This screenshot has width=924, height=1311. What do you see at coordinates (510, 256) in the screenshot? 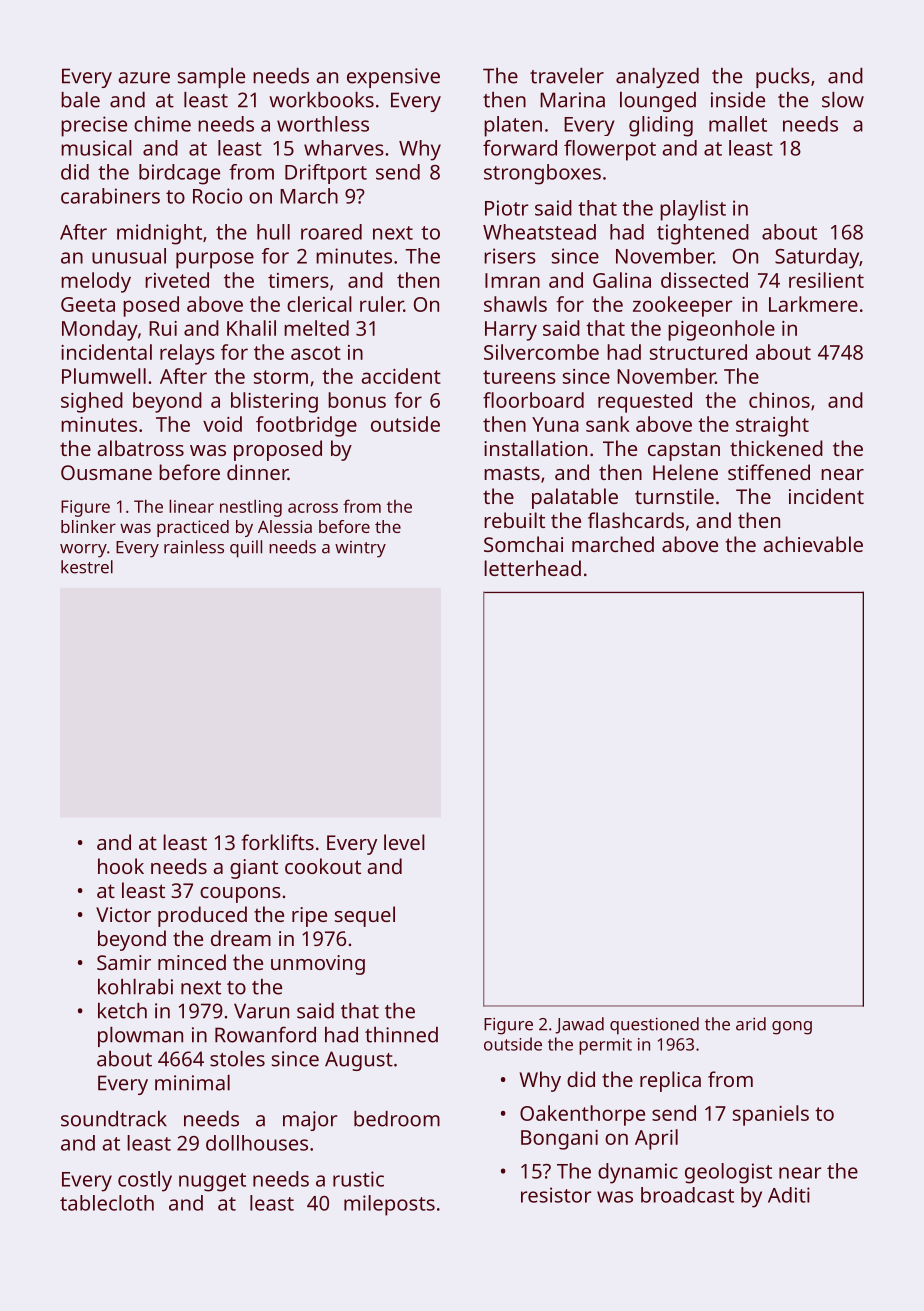
I see `risers` at bounding box center [510, 256].
